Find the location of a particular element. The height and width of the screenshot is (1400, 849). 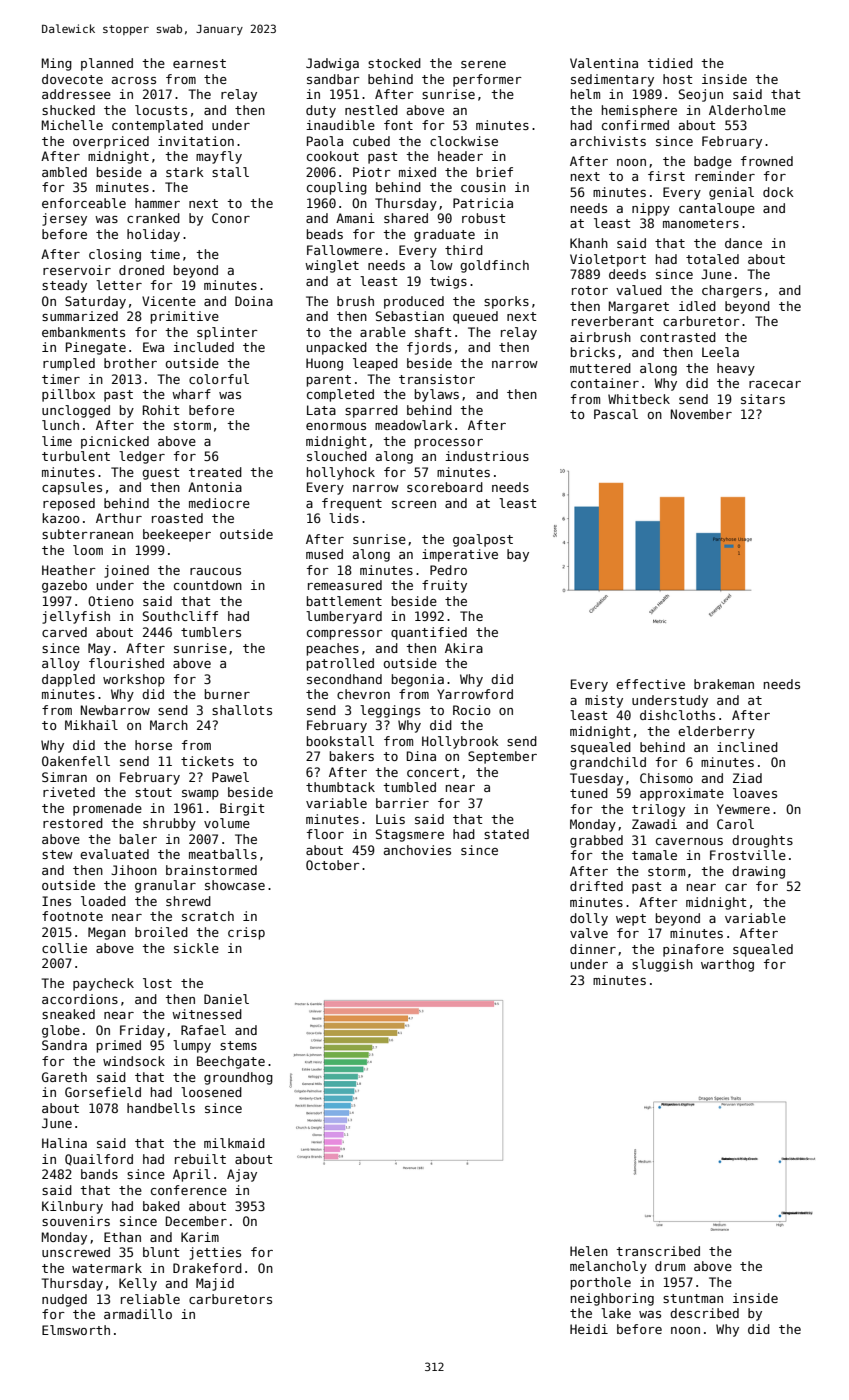

effective is located at coordinates (650, 684).
